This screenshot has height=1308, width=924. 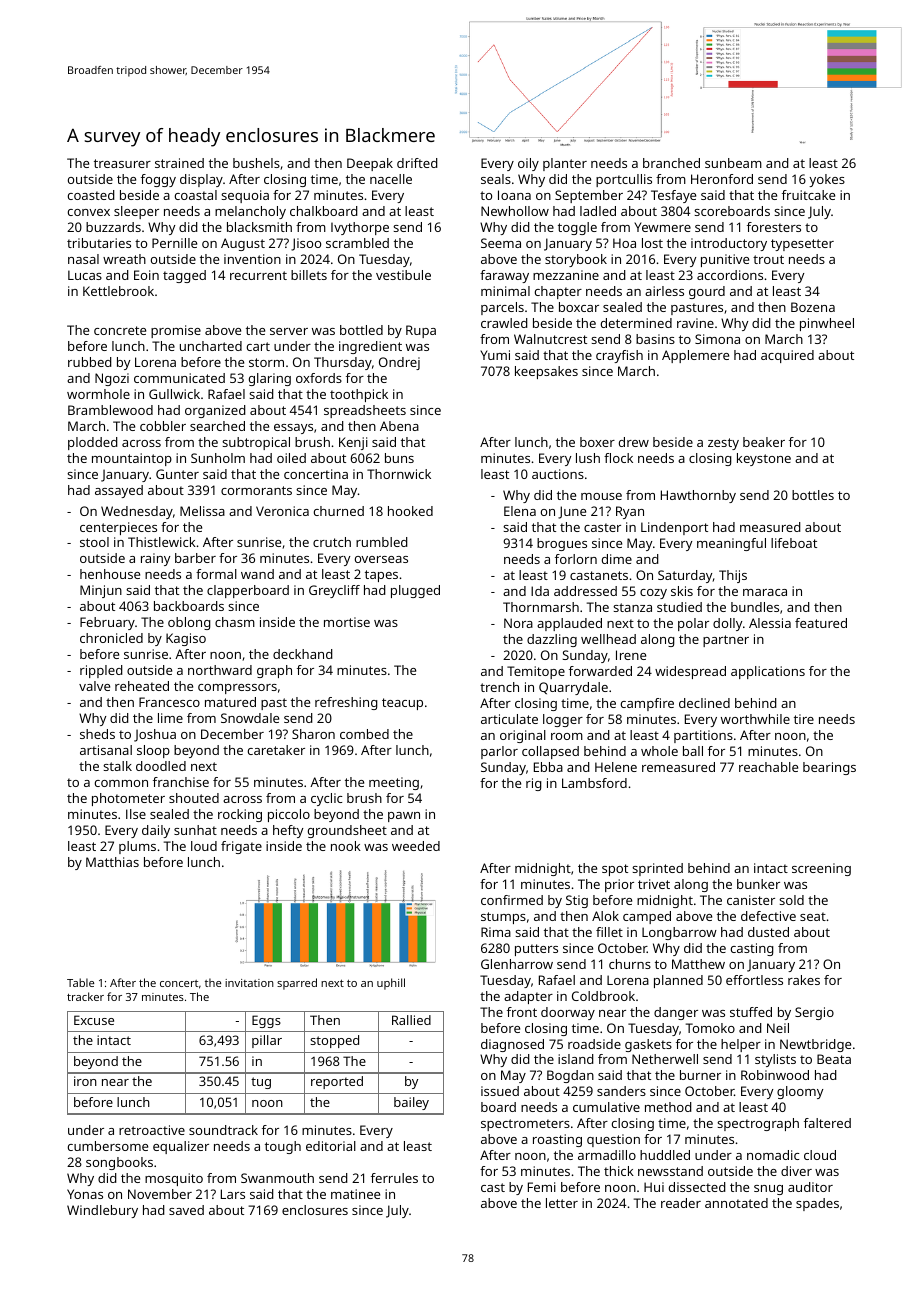 I want to click on tributaries, so click(x=99, y=243).
